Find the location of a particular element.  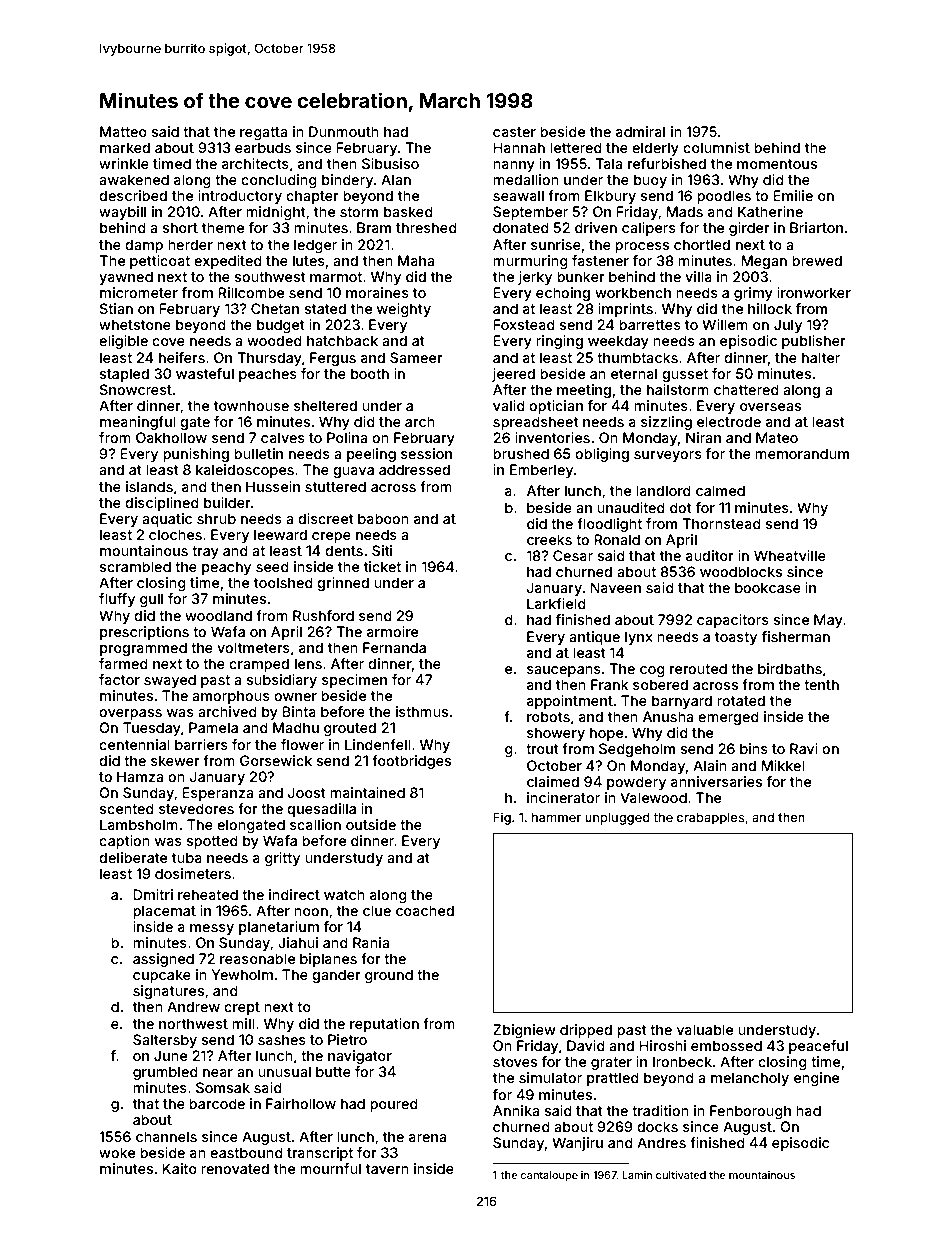

capacitors is located at coordinates (733, 621).
